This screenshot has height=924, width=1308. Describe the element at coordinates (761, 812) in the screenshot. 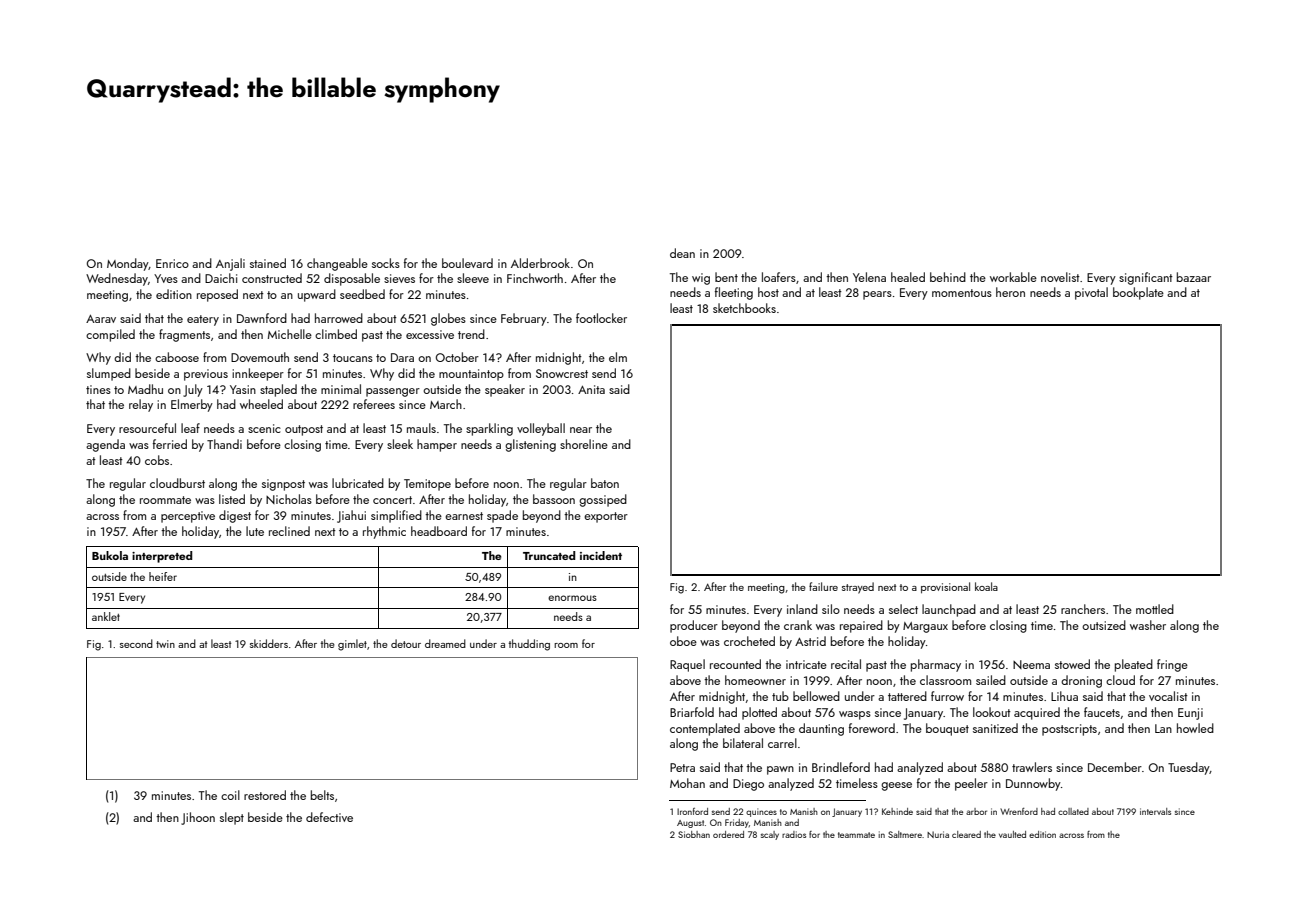

I see `quinces` at that location.
